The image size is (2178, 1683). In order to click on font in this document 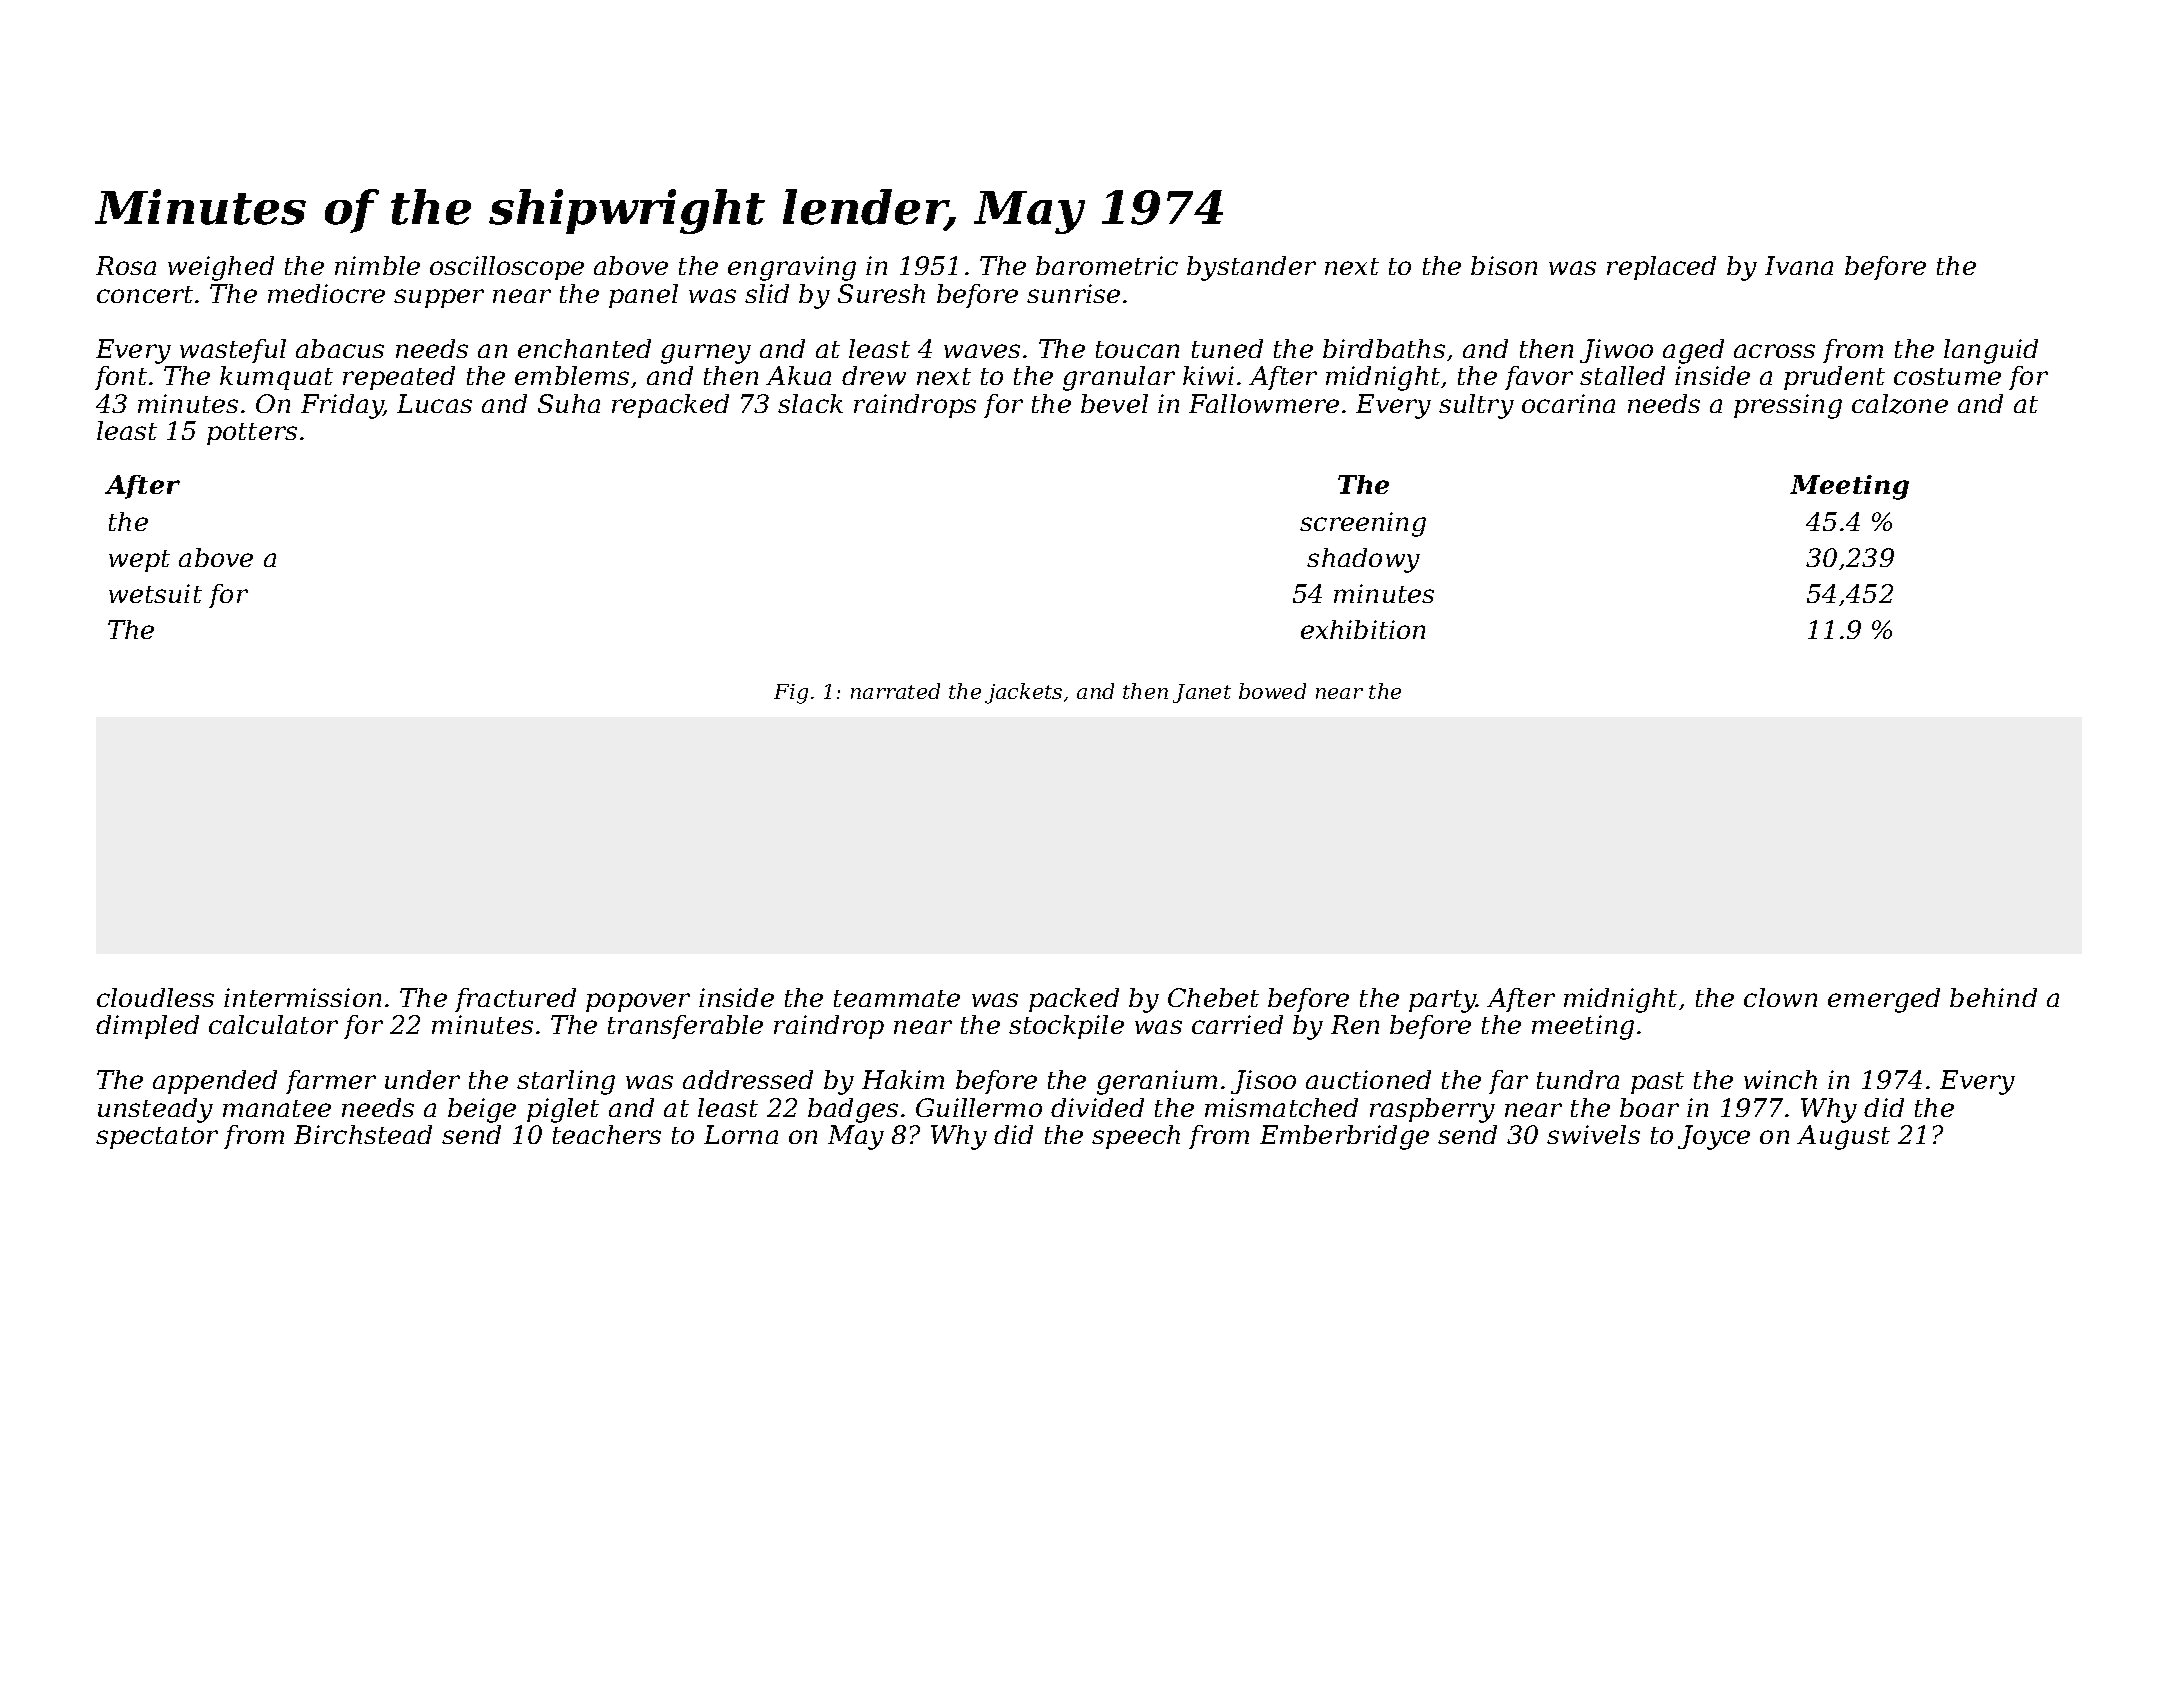, I will do `click(121, 378)`.
